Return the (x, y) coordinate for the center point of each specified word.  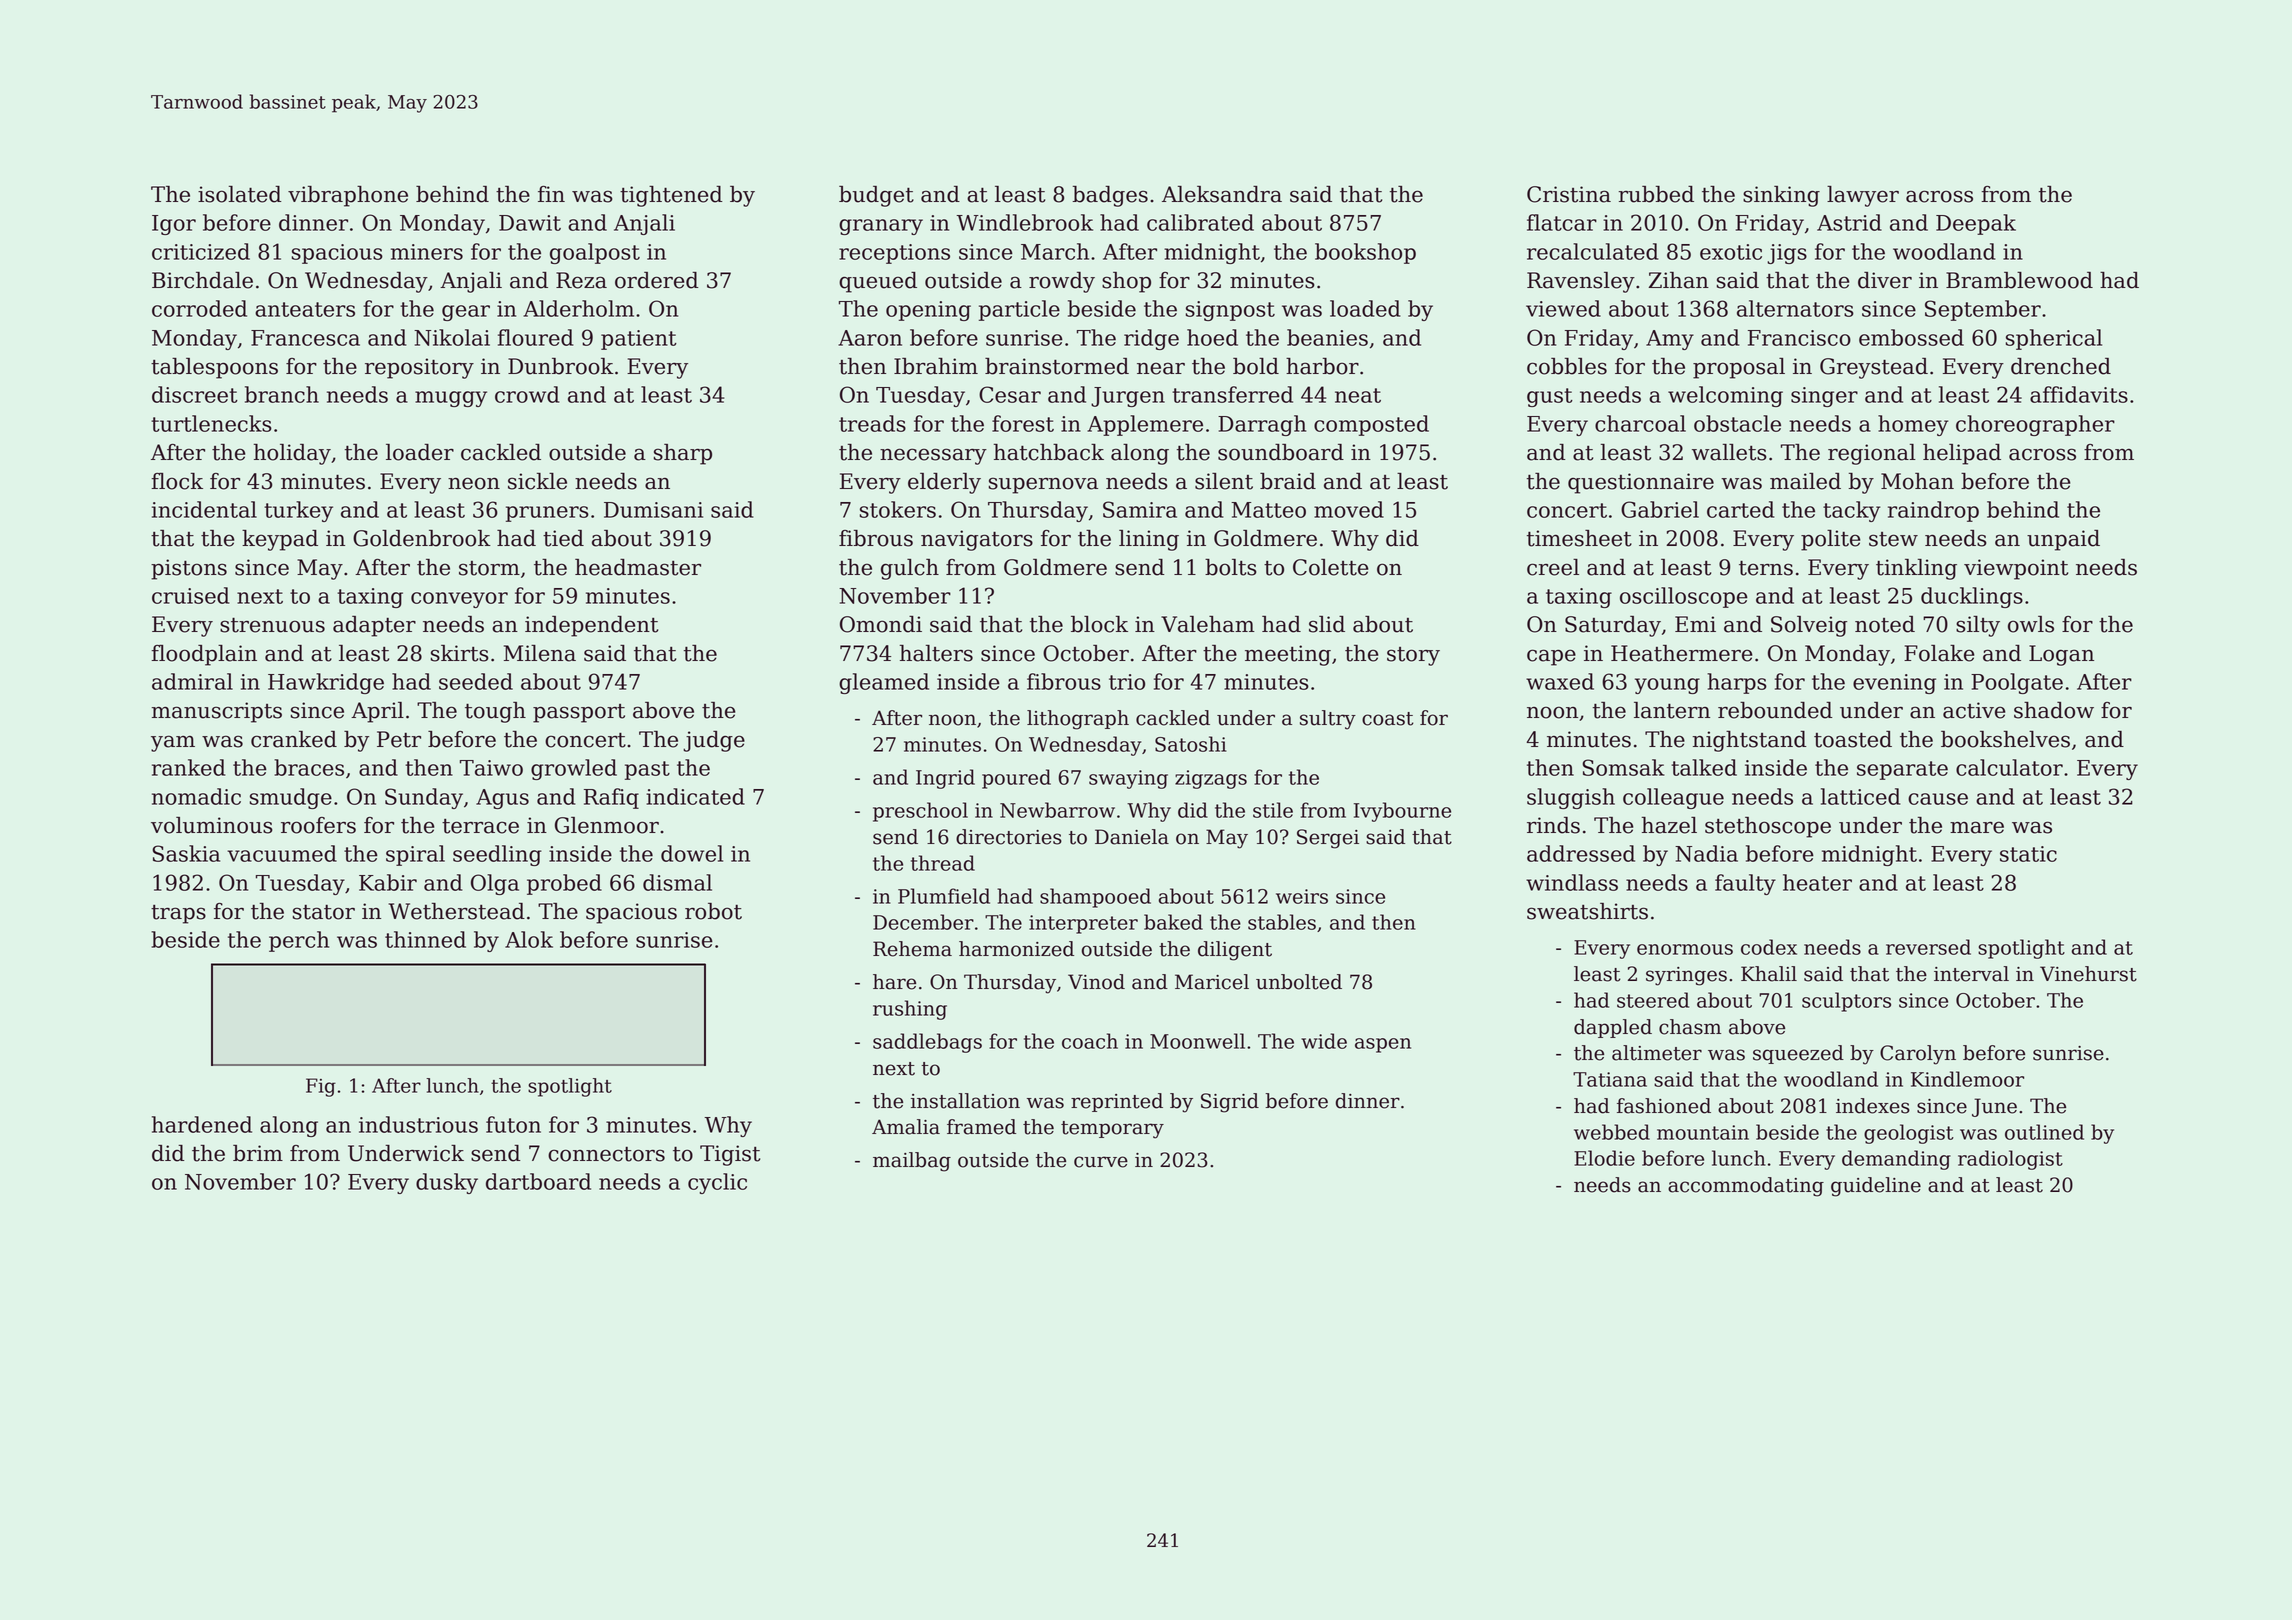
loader (420, 452)
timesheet (1579, 538)
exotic (1731, 252)
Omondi (881, 624)
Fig (321, 1087)
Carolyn (1918, 1055)
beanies (1327, 337)
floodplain (204, 655)
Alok (529, 939)
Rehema (912, 949)
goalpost (595, 253)
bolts (1231, 567)
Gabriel (1660, 509)
